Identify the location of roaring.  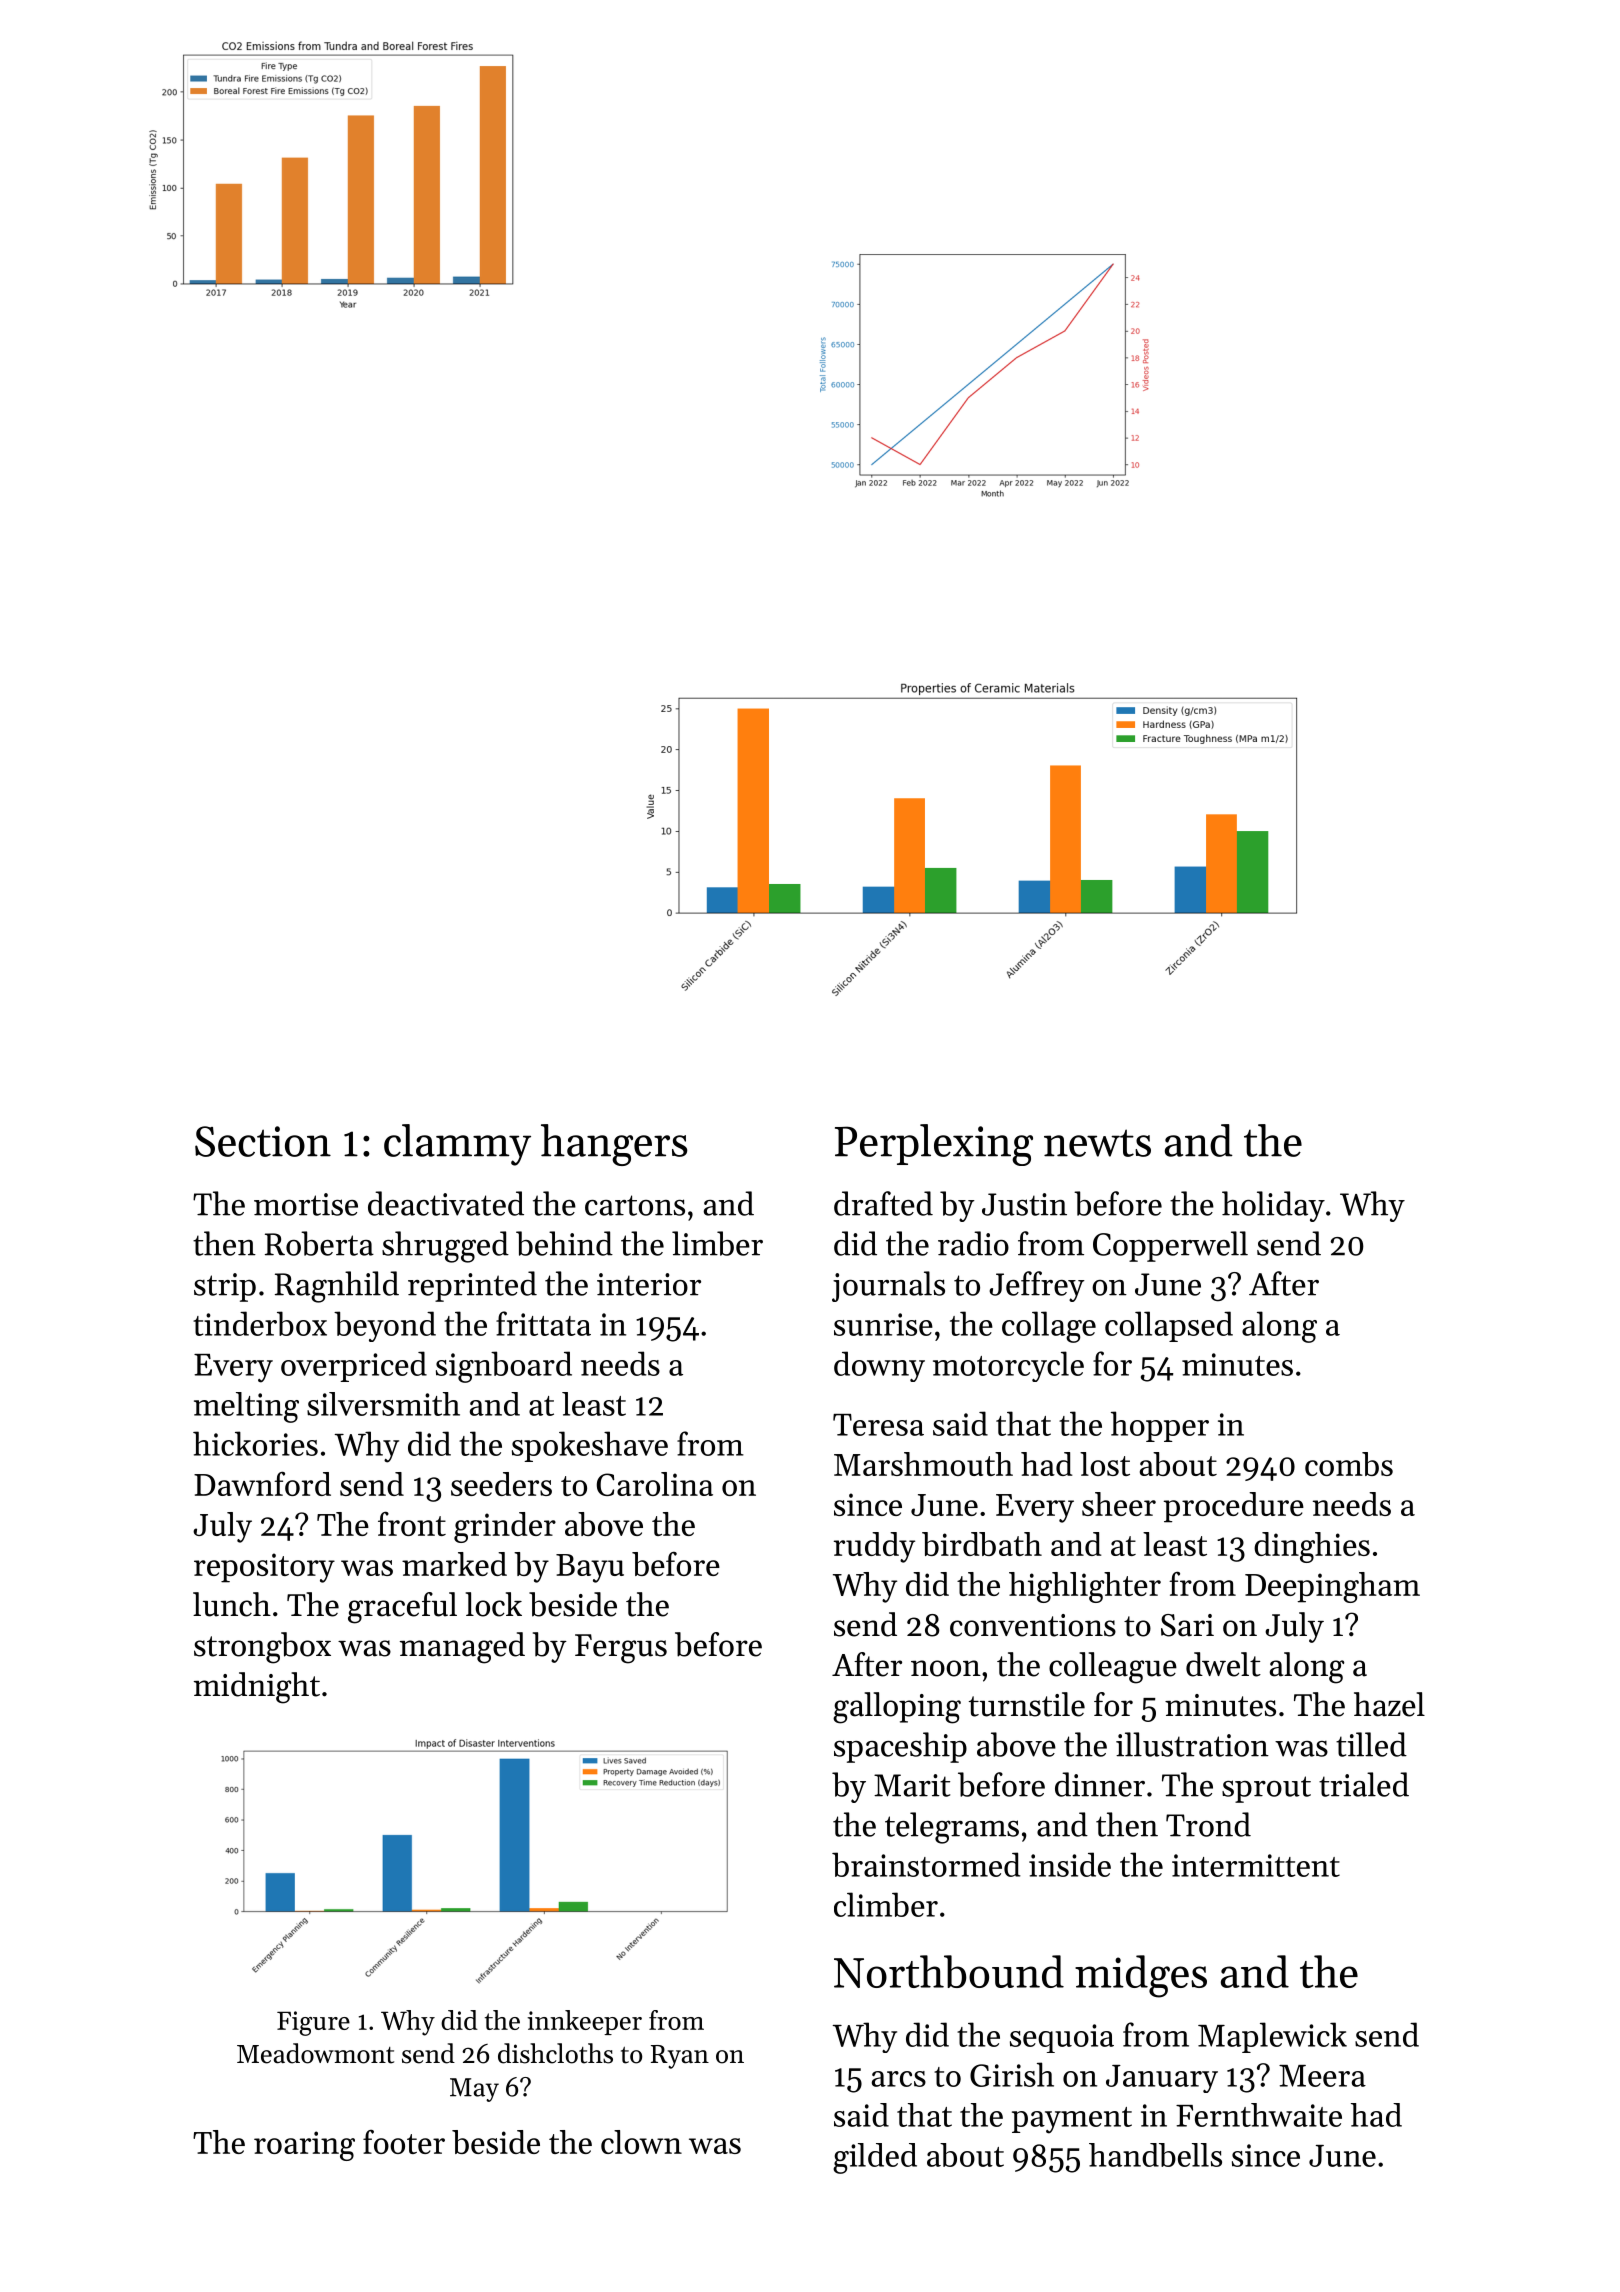
(304, 2146).
